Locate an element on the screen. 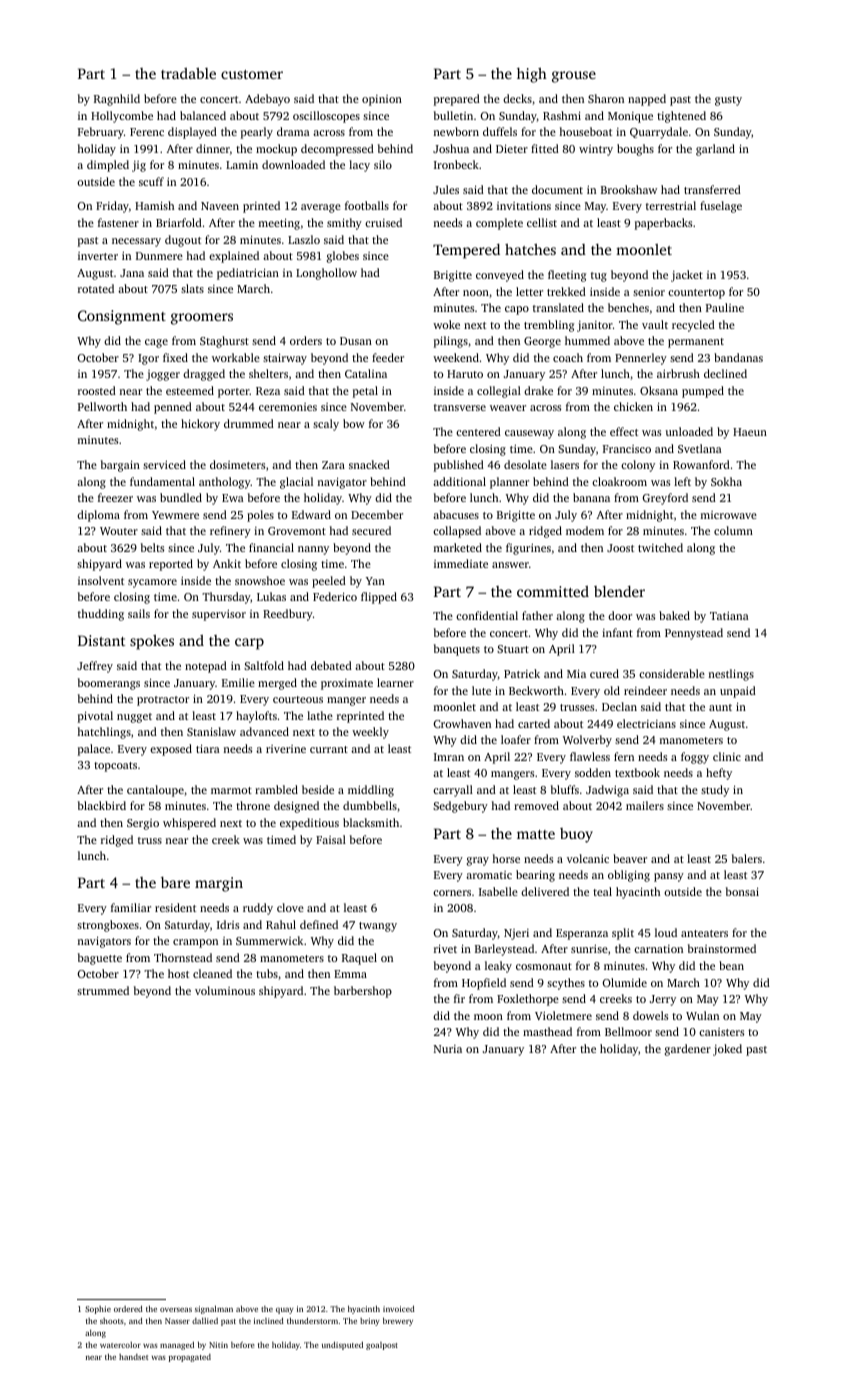 Image resolution: width=849 pixels, height=1400 pixels. Nuria is located at coordinates (448, 1049).
